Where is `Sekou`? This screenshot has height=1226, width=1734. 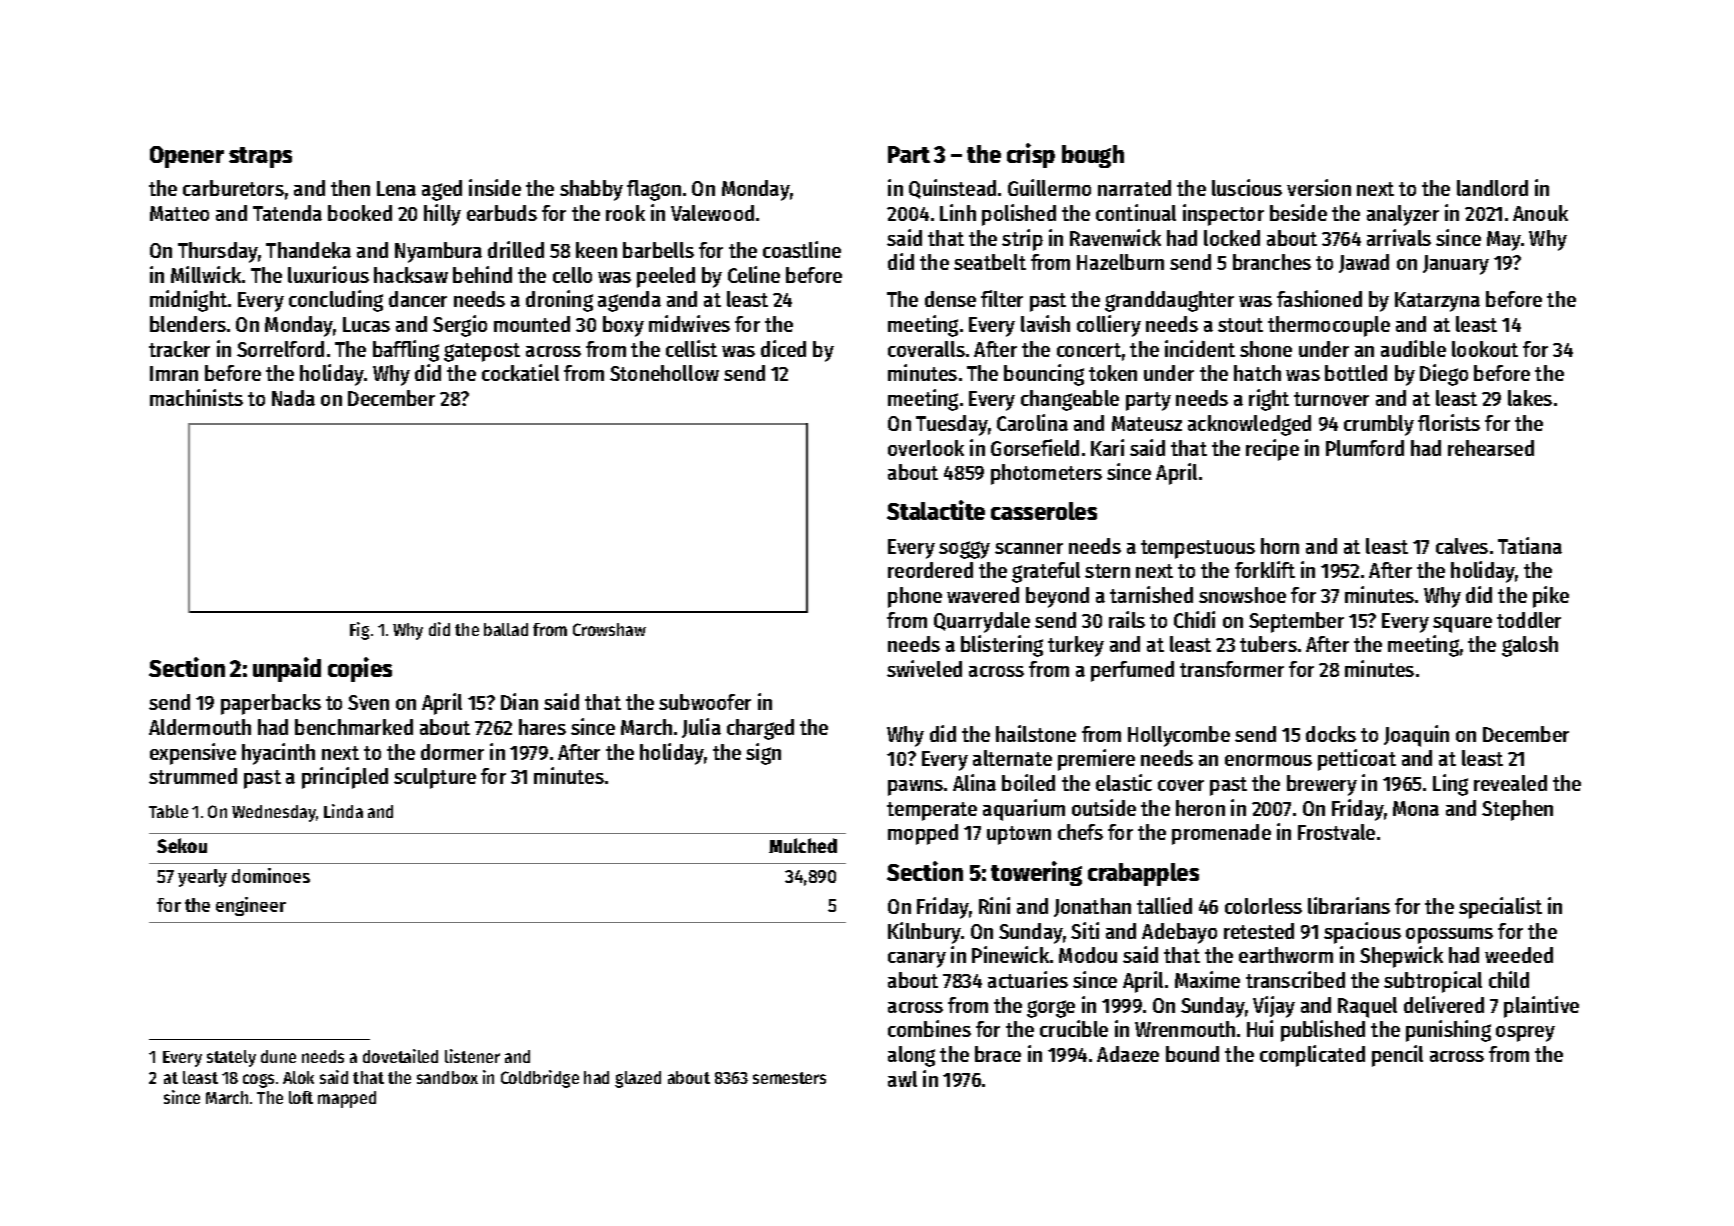 Sekou is located at coordinates (182, 845).
